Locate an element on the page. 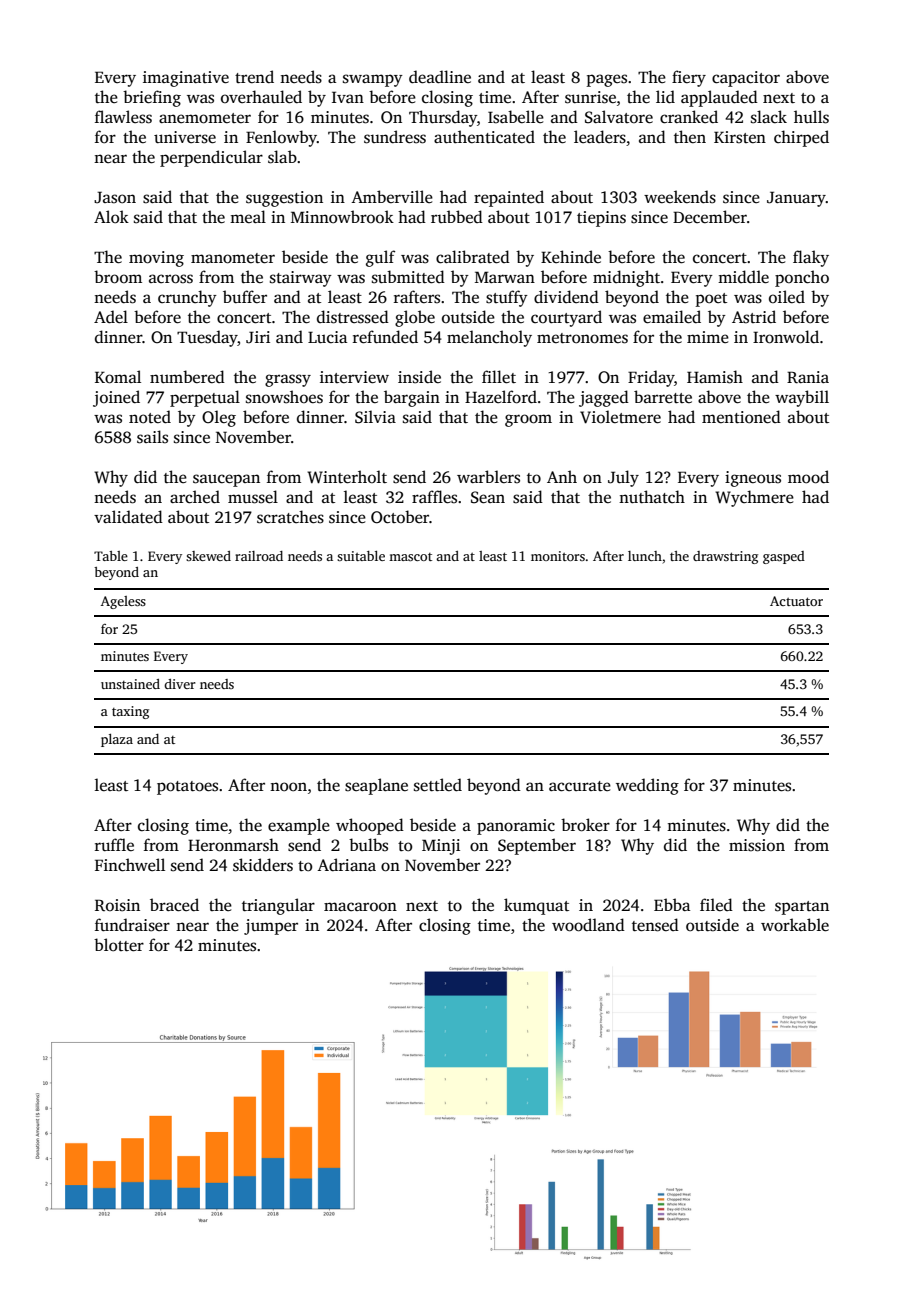  weekends is located at coordinates (680, 197).
